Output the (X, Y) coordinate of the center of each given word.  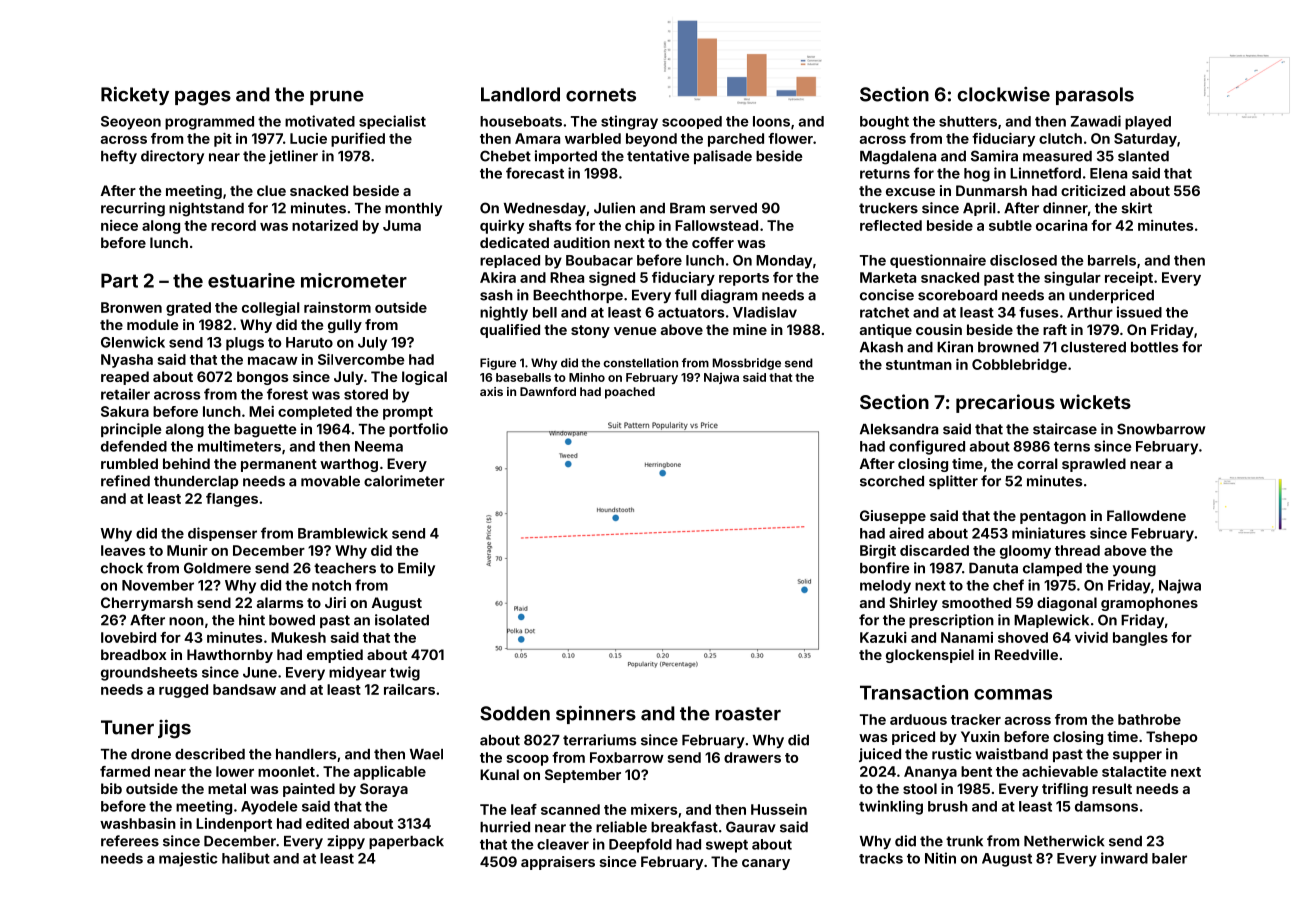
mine (750, 329)
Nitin (940, 858)
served (733, 208)
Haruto (309, 342)
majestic (188, 859)
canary (766, 864)
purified (358, 140)
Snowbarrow (1161, 429)
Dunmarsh (991, 190)
